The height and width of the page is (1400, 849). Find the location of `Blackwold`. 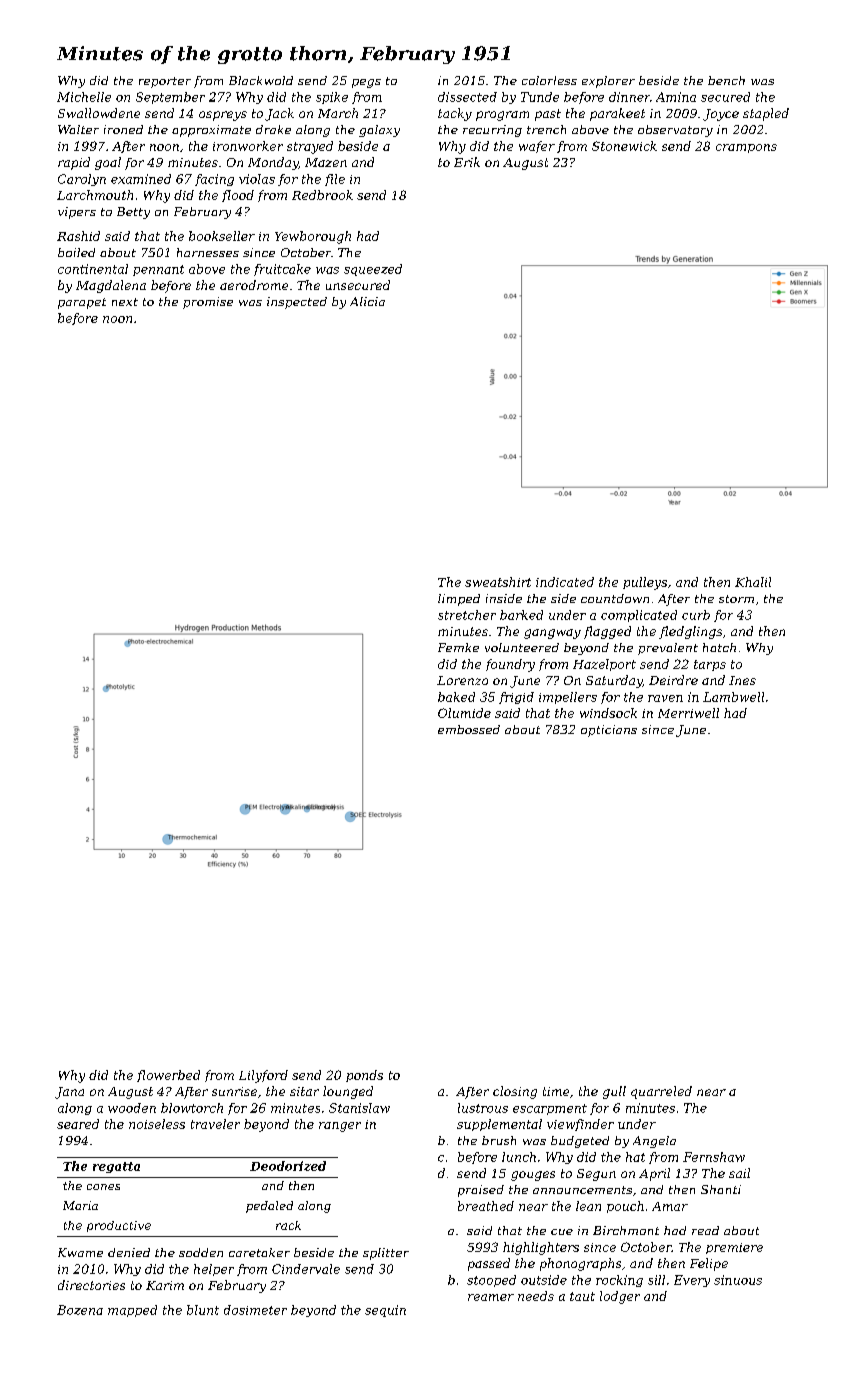

Blackwold is located at coordinates (261, 80).
